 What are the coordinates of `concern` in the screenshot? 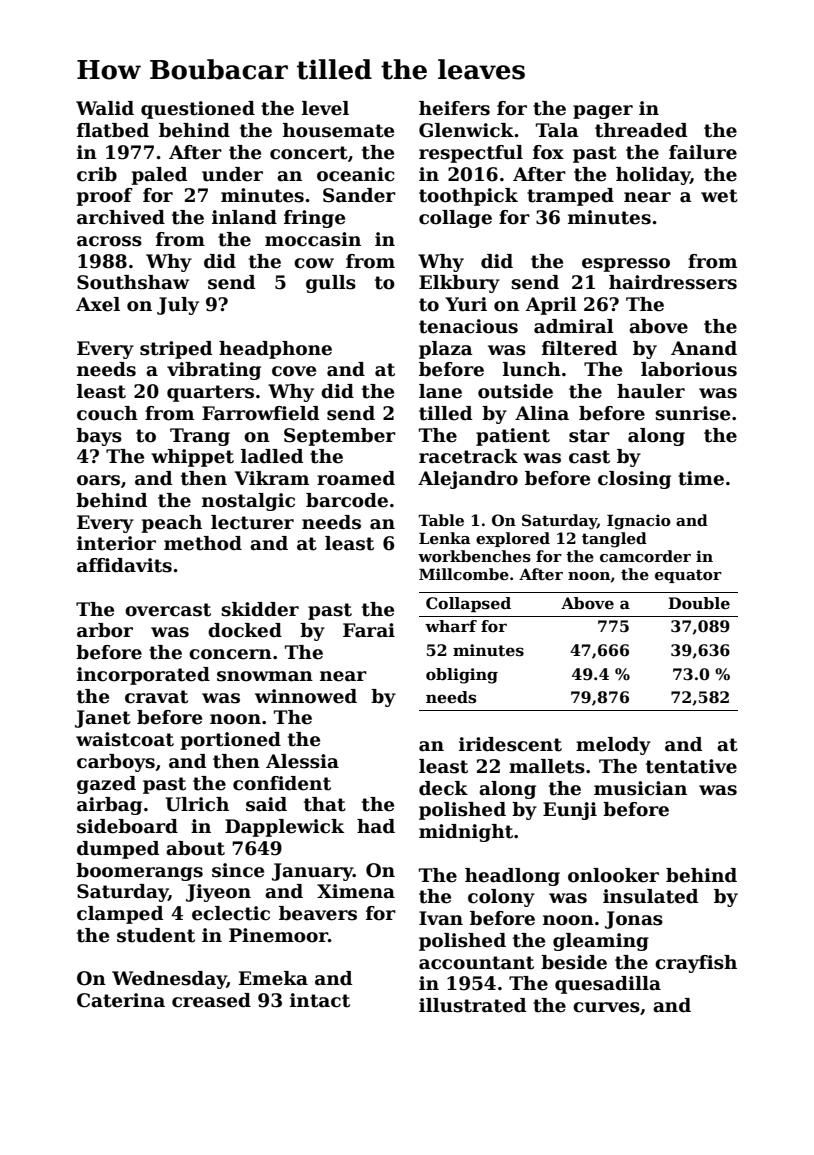 It's located at (230, 654).
